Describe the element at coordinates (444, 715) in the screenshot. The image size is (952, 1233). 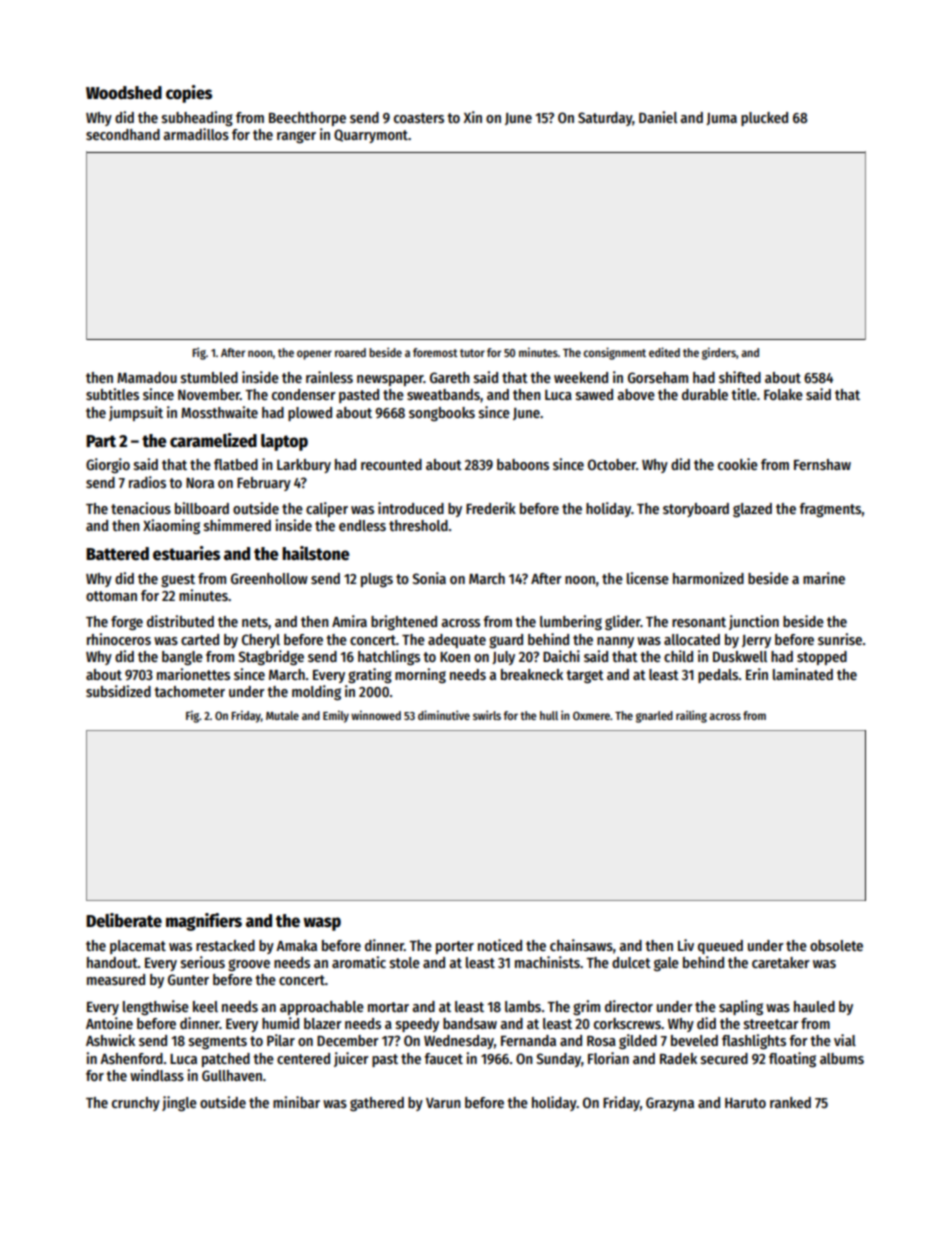
I see `diminutive` at that location.
